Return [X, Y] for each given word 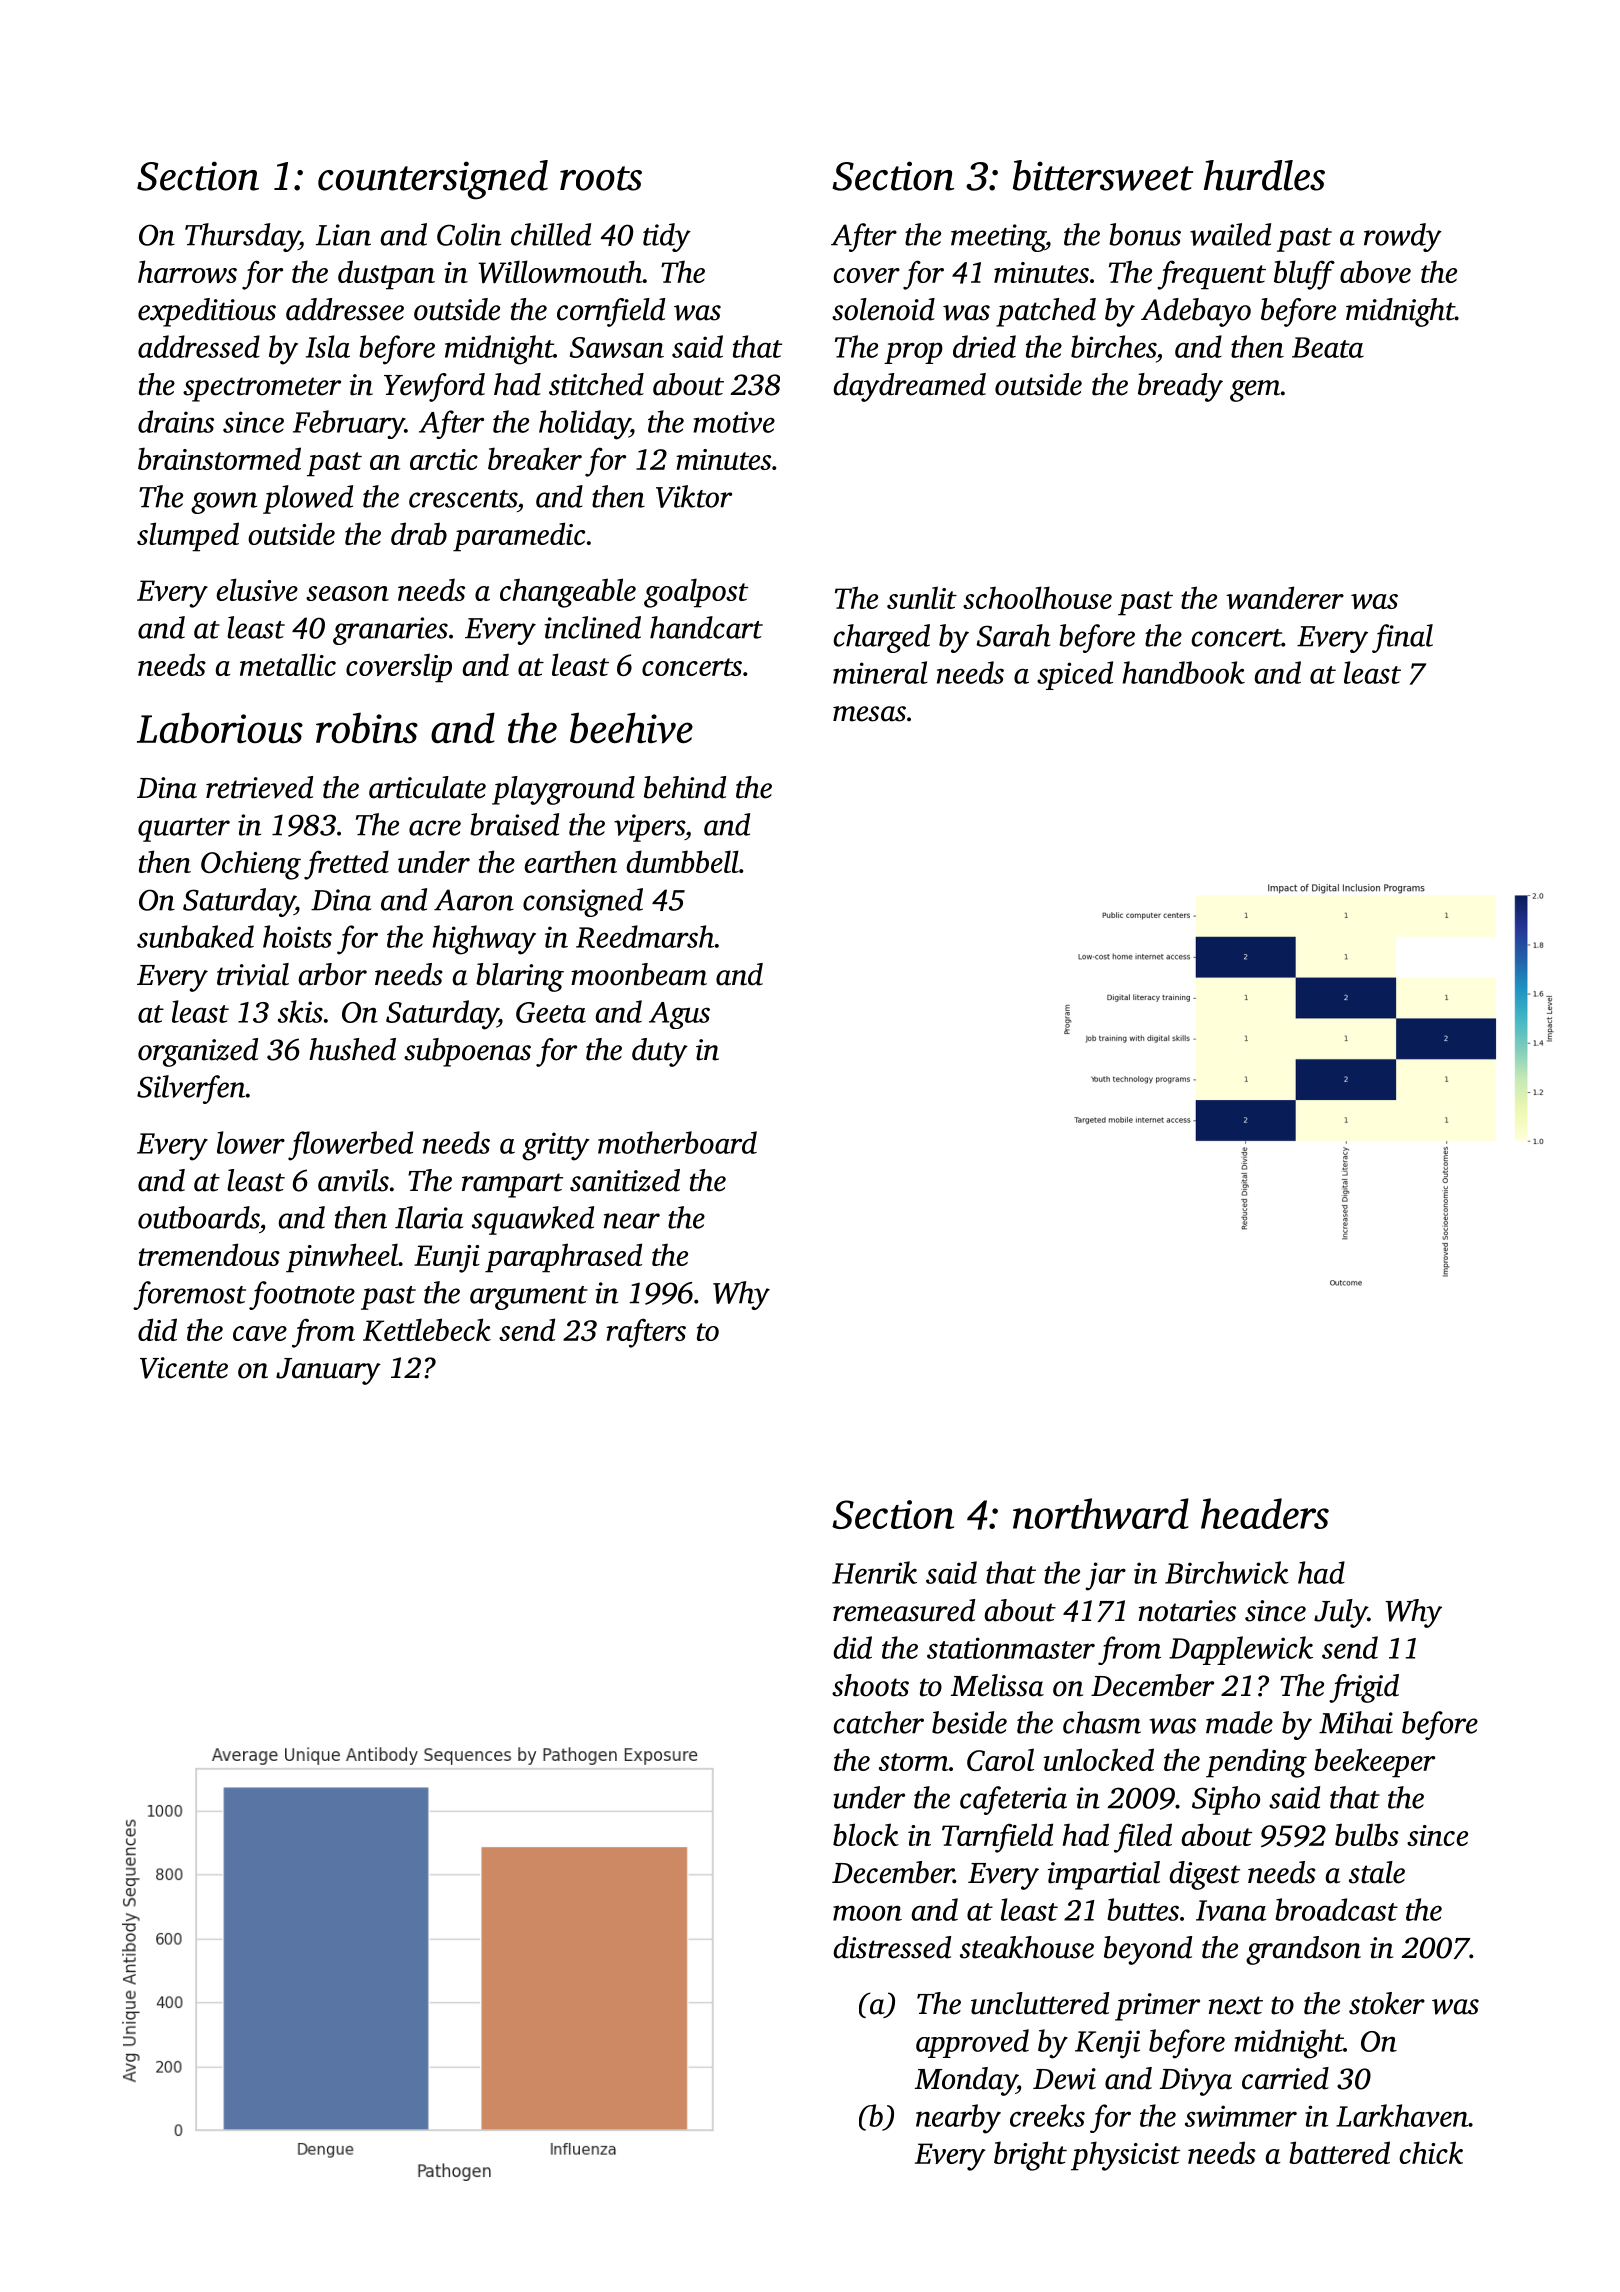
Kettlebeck [427, 1329]
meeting [998, 238]
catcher [878, 1722]
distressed [892, 1947]
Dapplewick [1241, 1650]
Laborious [220, 727]
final [1402, 638]
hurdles [1264, 175]
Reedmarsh [645, 936]
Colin [469, 234]
